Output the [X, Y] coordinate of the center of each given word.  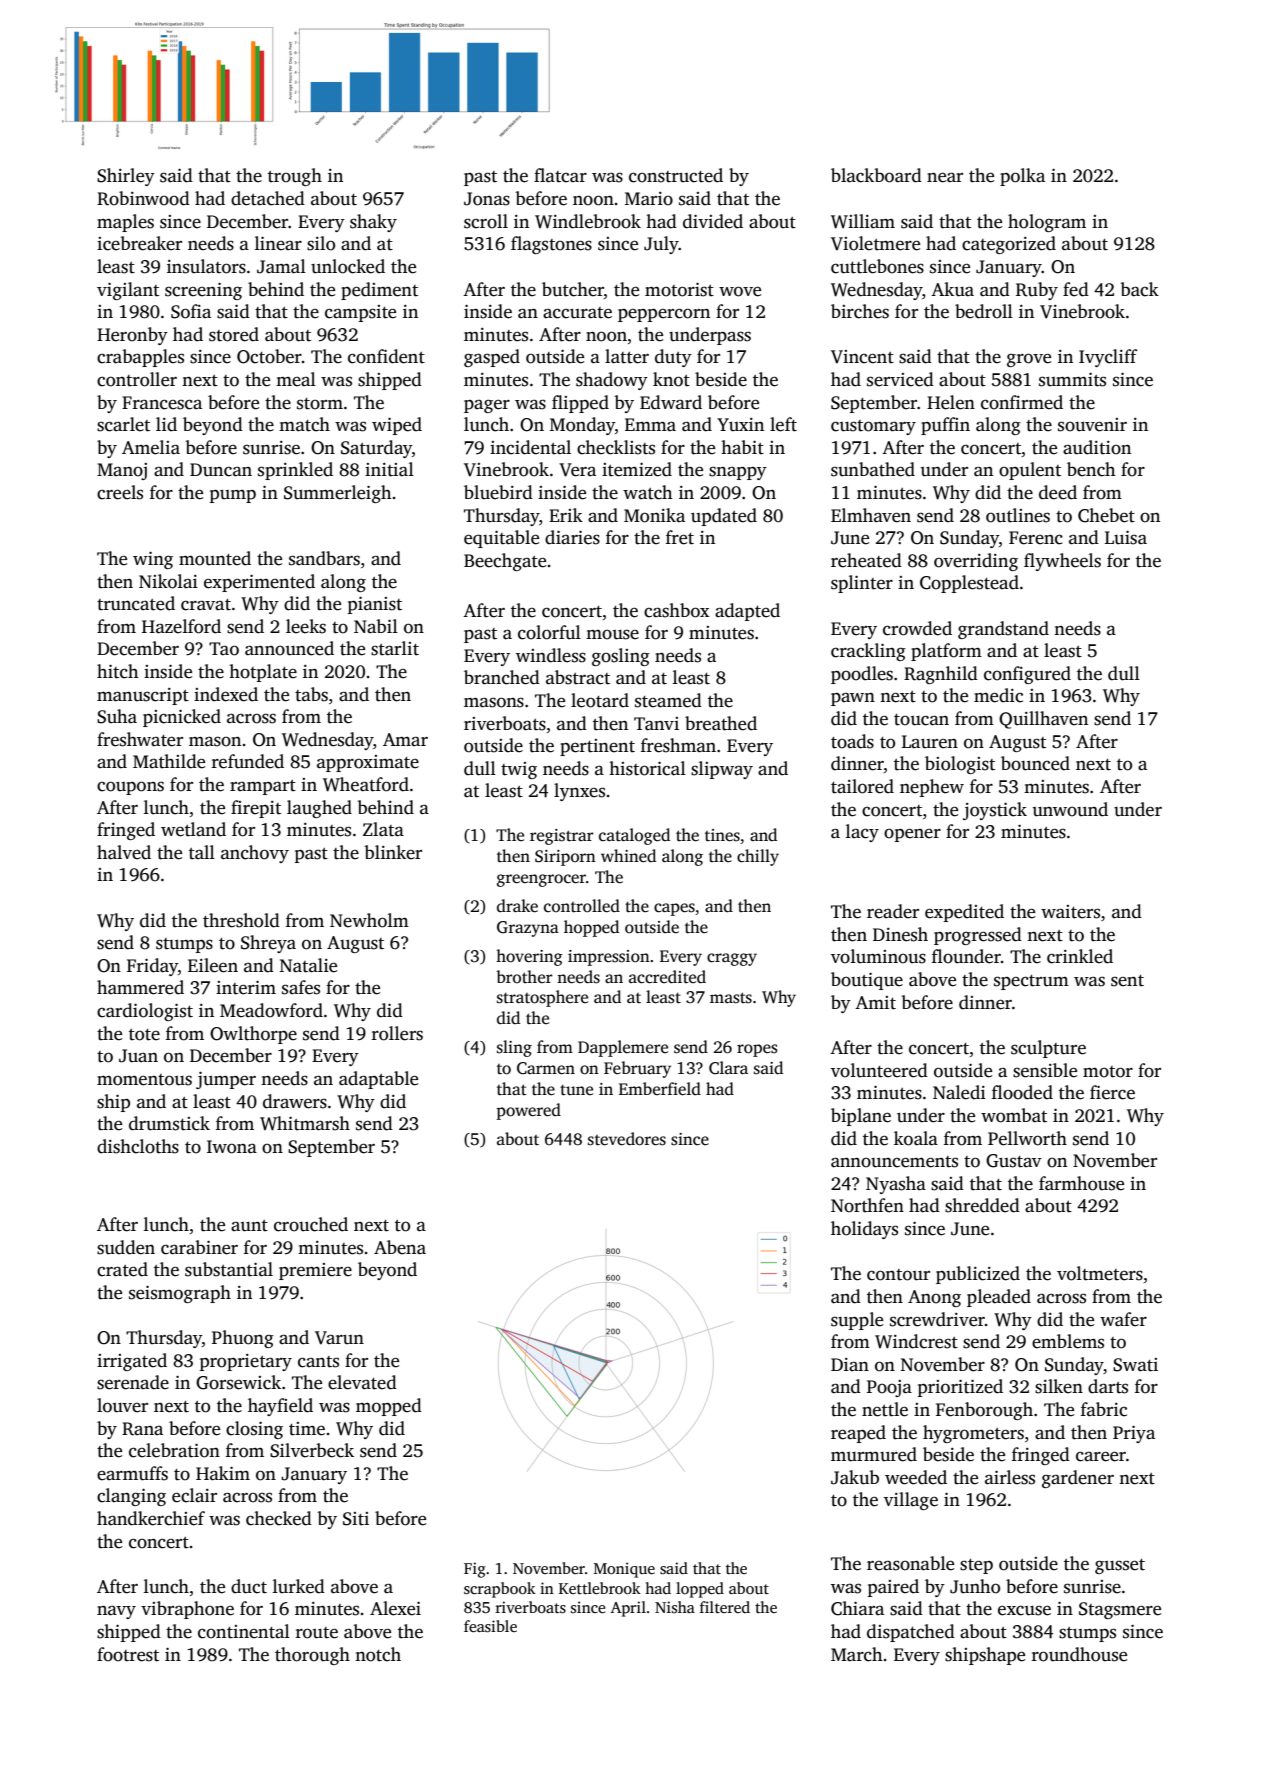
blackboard [876, 175]
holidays [864, 1230]
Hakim [223, 1473]
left [783, 424]
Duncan [221, 470]
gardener [1078, 1479]
